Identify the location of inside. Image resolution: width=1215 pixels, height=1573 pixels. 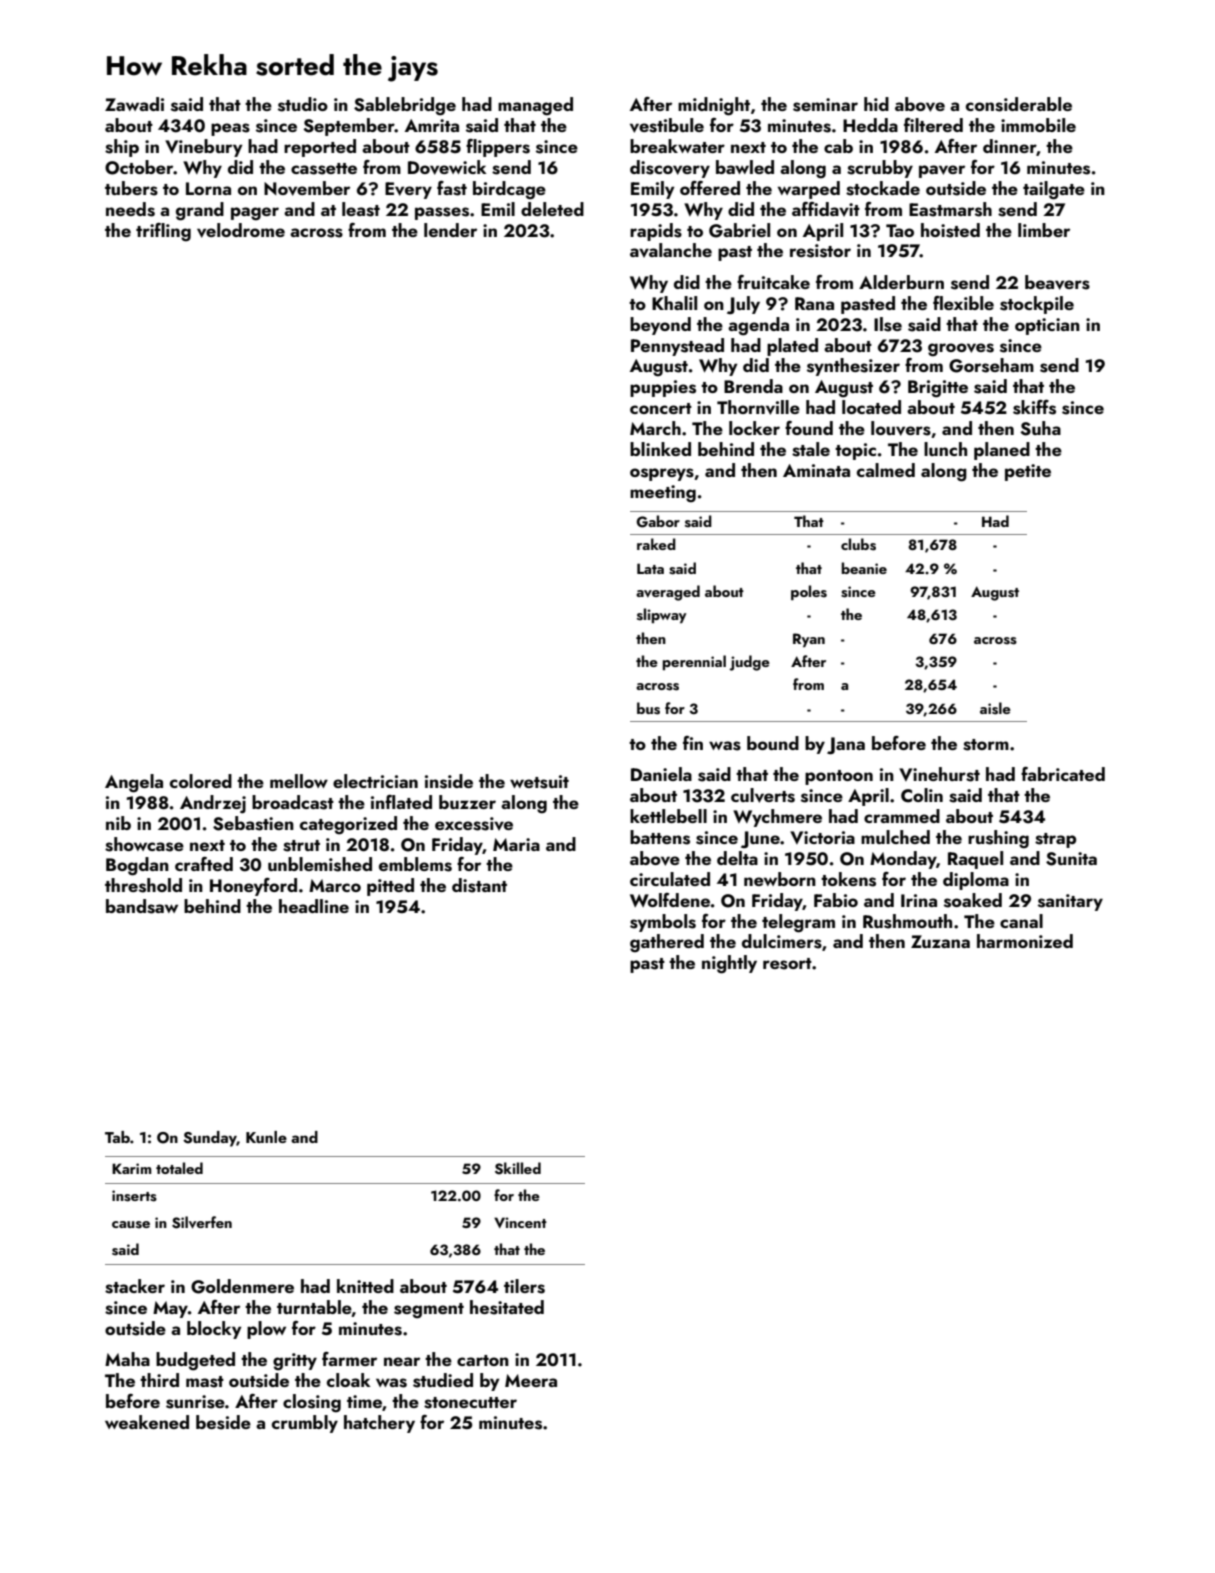
(449, 781).
